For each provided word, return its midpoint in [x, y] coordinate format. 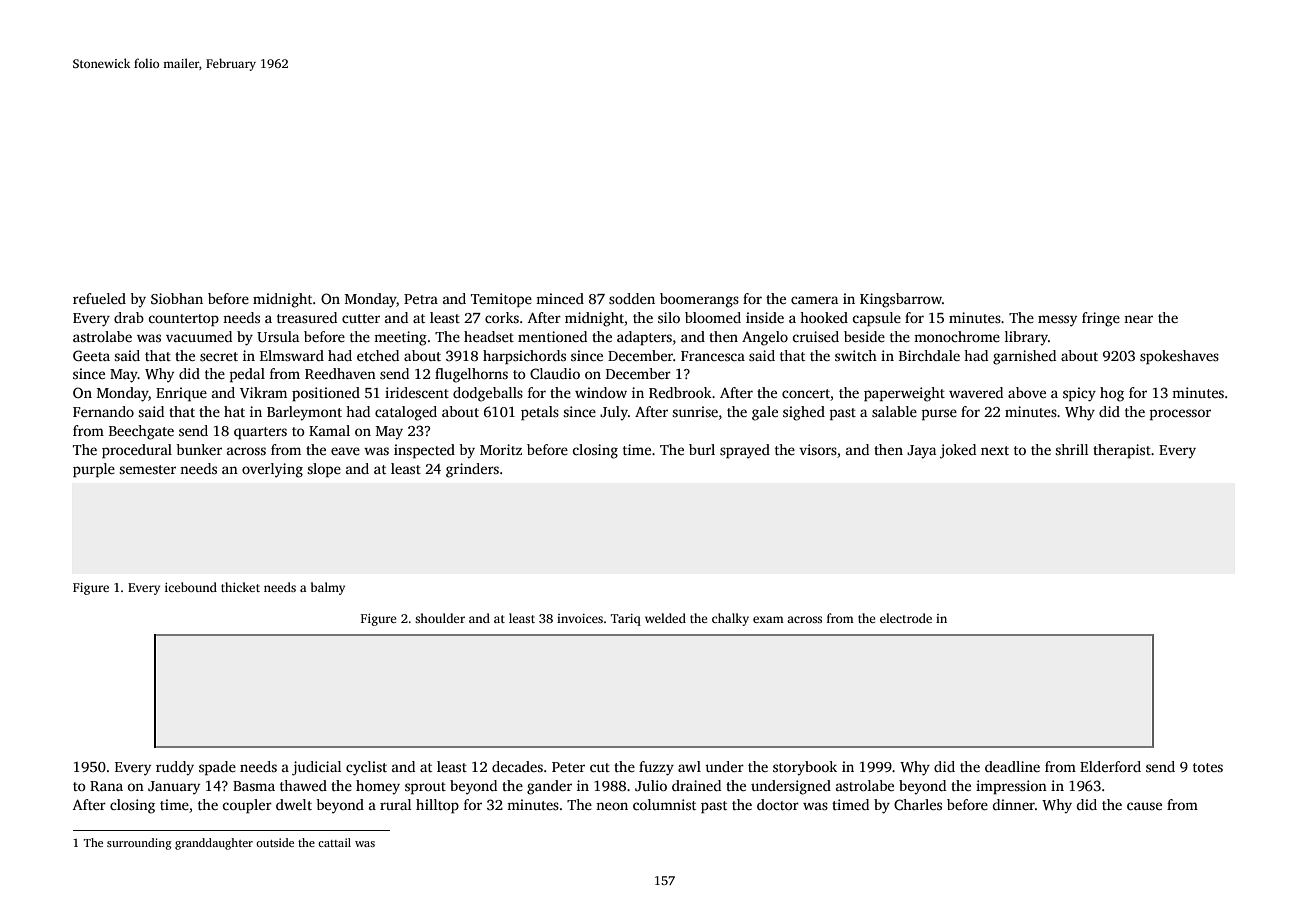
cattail [334, 842]
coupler [247, 806]
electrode [906, 618]
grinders [472, 470]
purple [94, 470]
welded [665, 618]
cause [1144, 806]
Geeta [91, 355]
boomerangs [699, 300]
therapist [1122, 451]
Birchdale [929, 355]
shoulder [440, 618]
